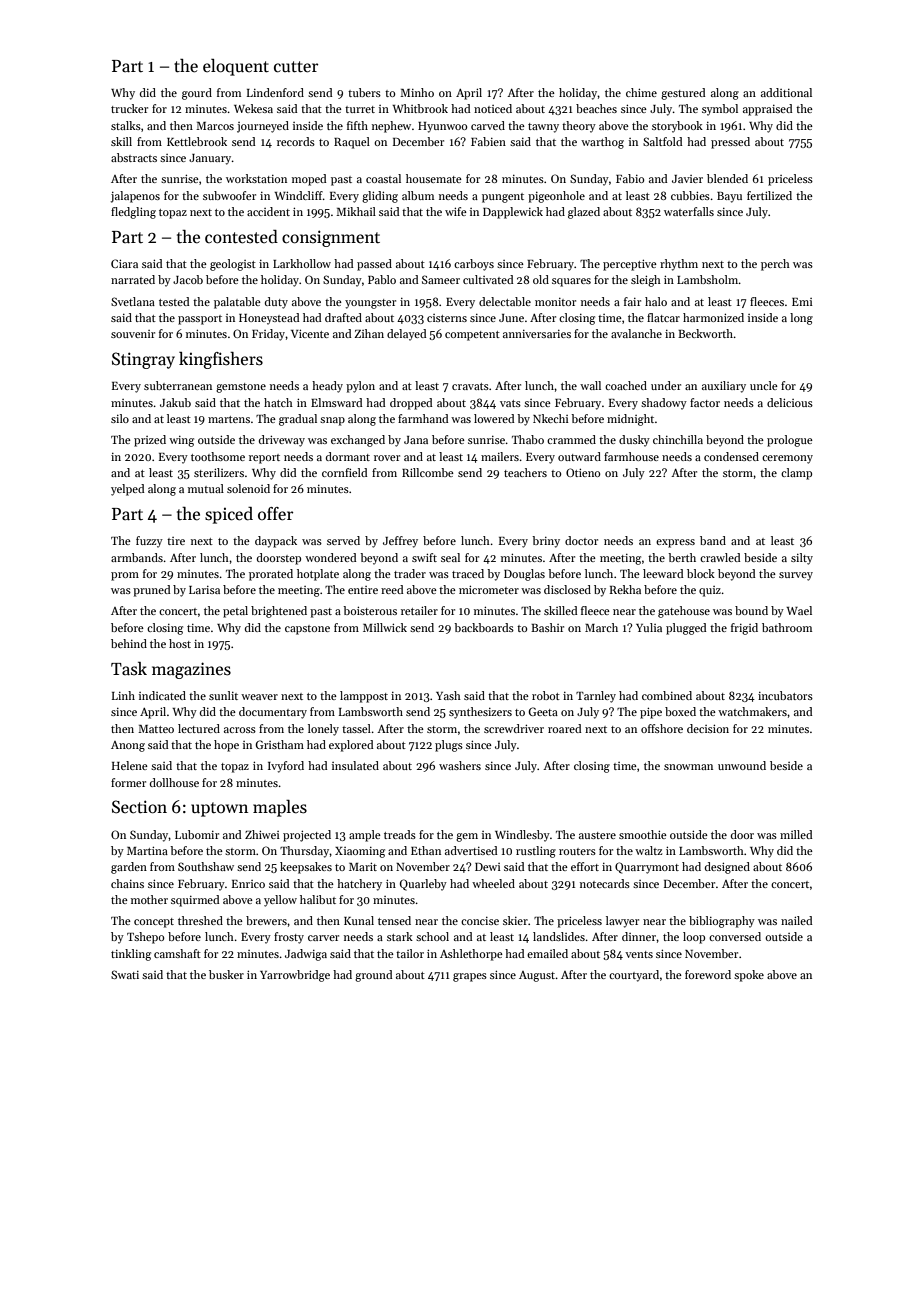  I want to click on stalks, so click(126, 125).
